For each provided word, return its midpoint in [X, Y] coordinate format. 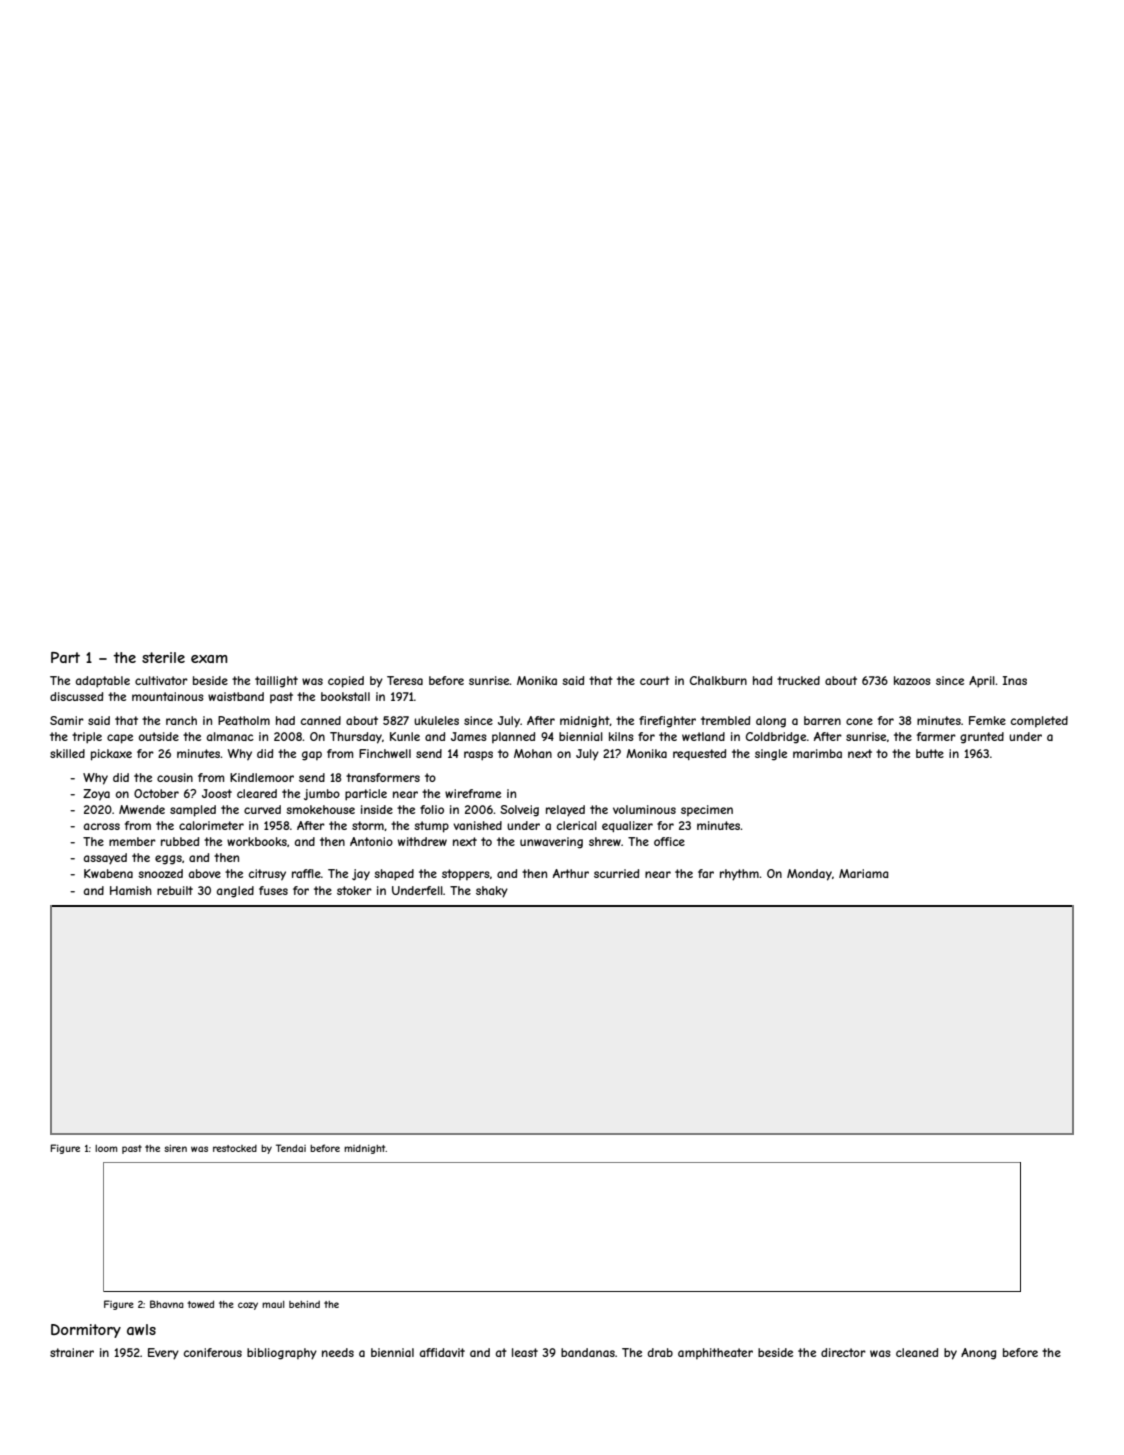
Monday [809, 875]
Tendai [291, 1148]
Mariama [864, 873]
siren [175, 1148]
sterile [163, 657]
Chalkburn [718, 680]
